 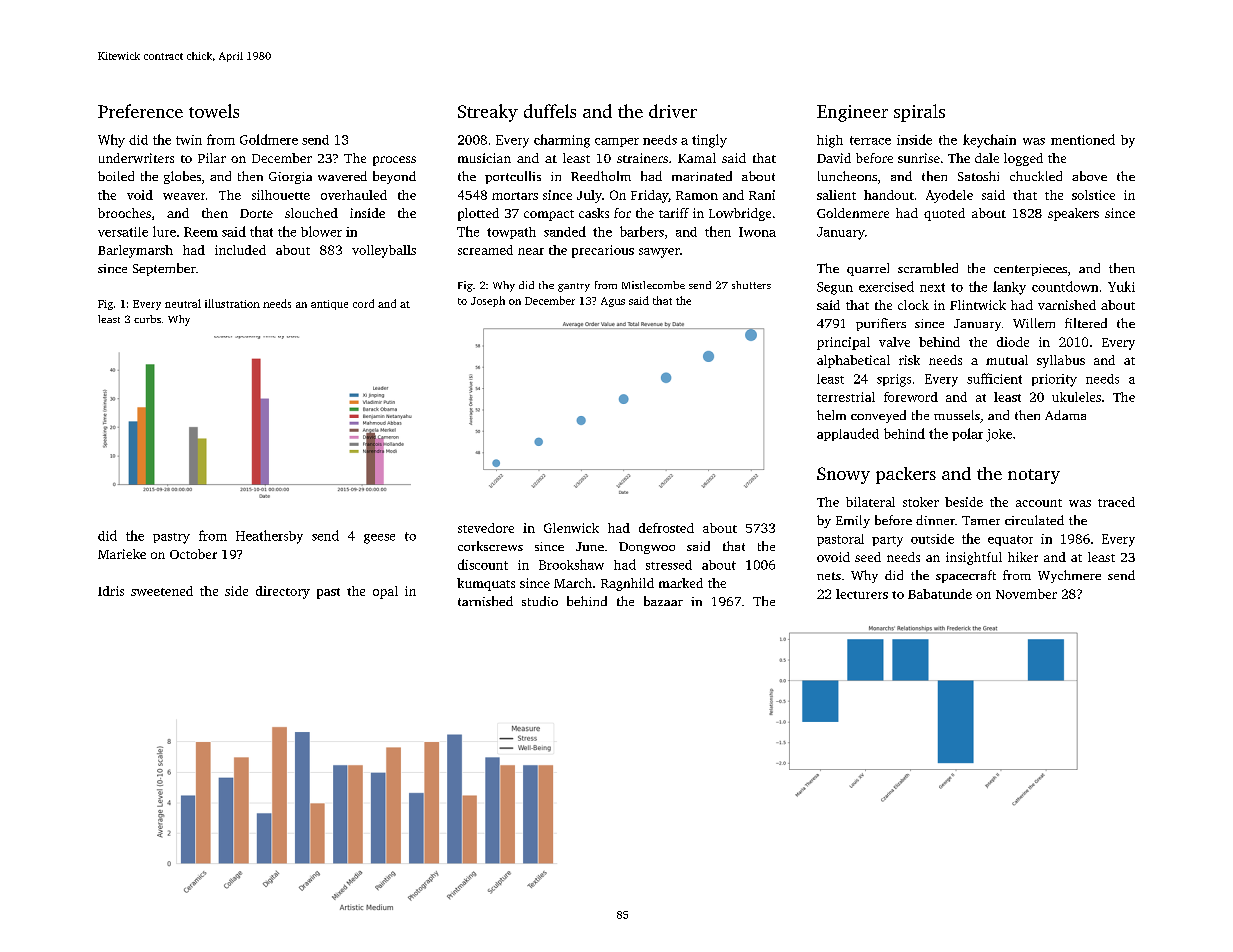 I want to click on Engineer, so click(x=852, y=113).
